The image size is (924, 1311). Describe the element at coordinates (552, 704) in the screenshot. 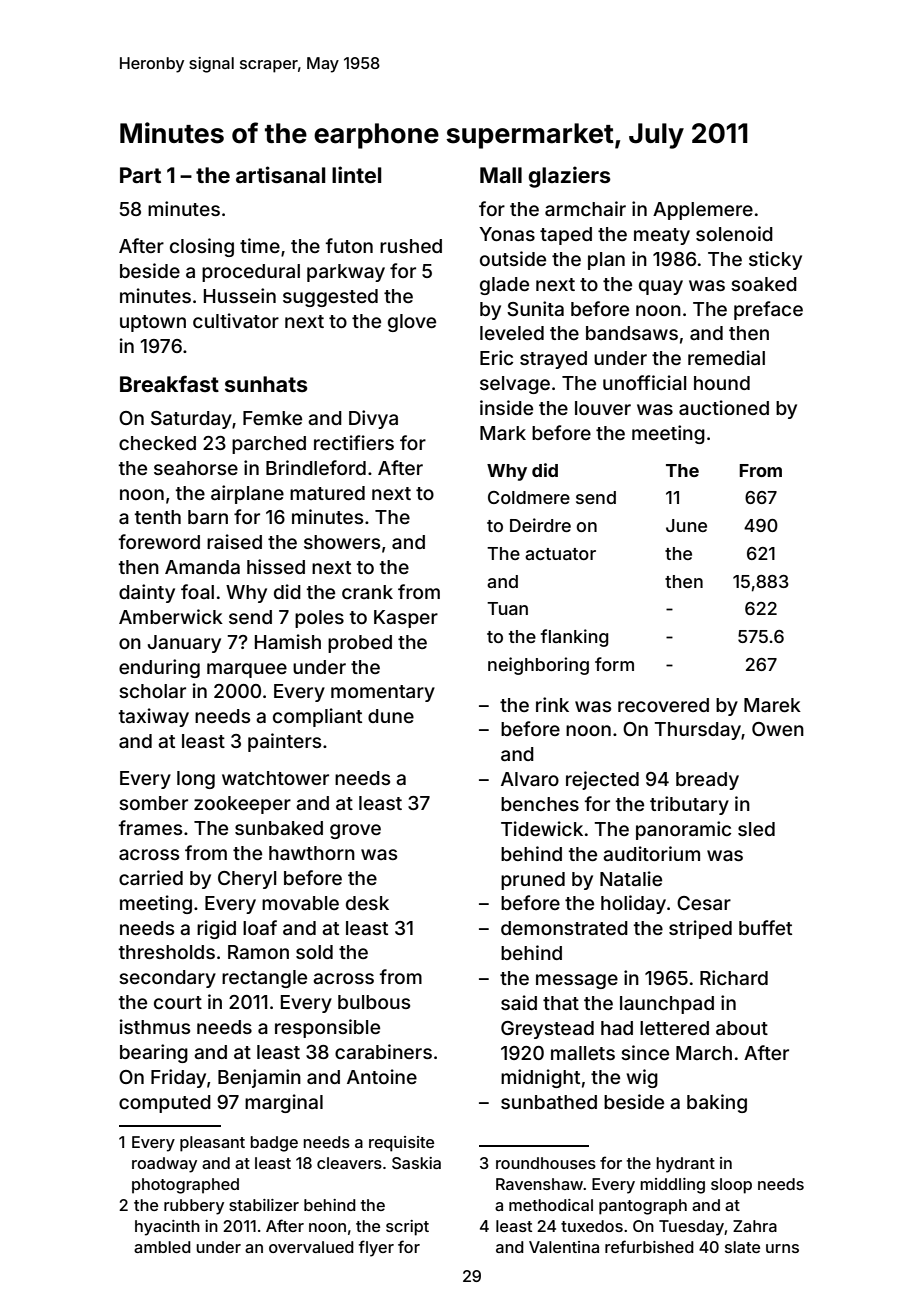

I see `rink` at that location.
